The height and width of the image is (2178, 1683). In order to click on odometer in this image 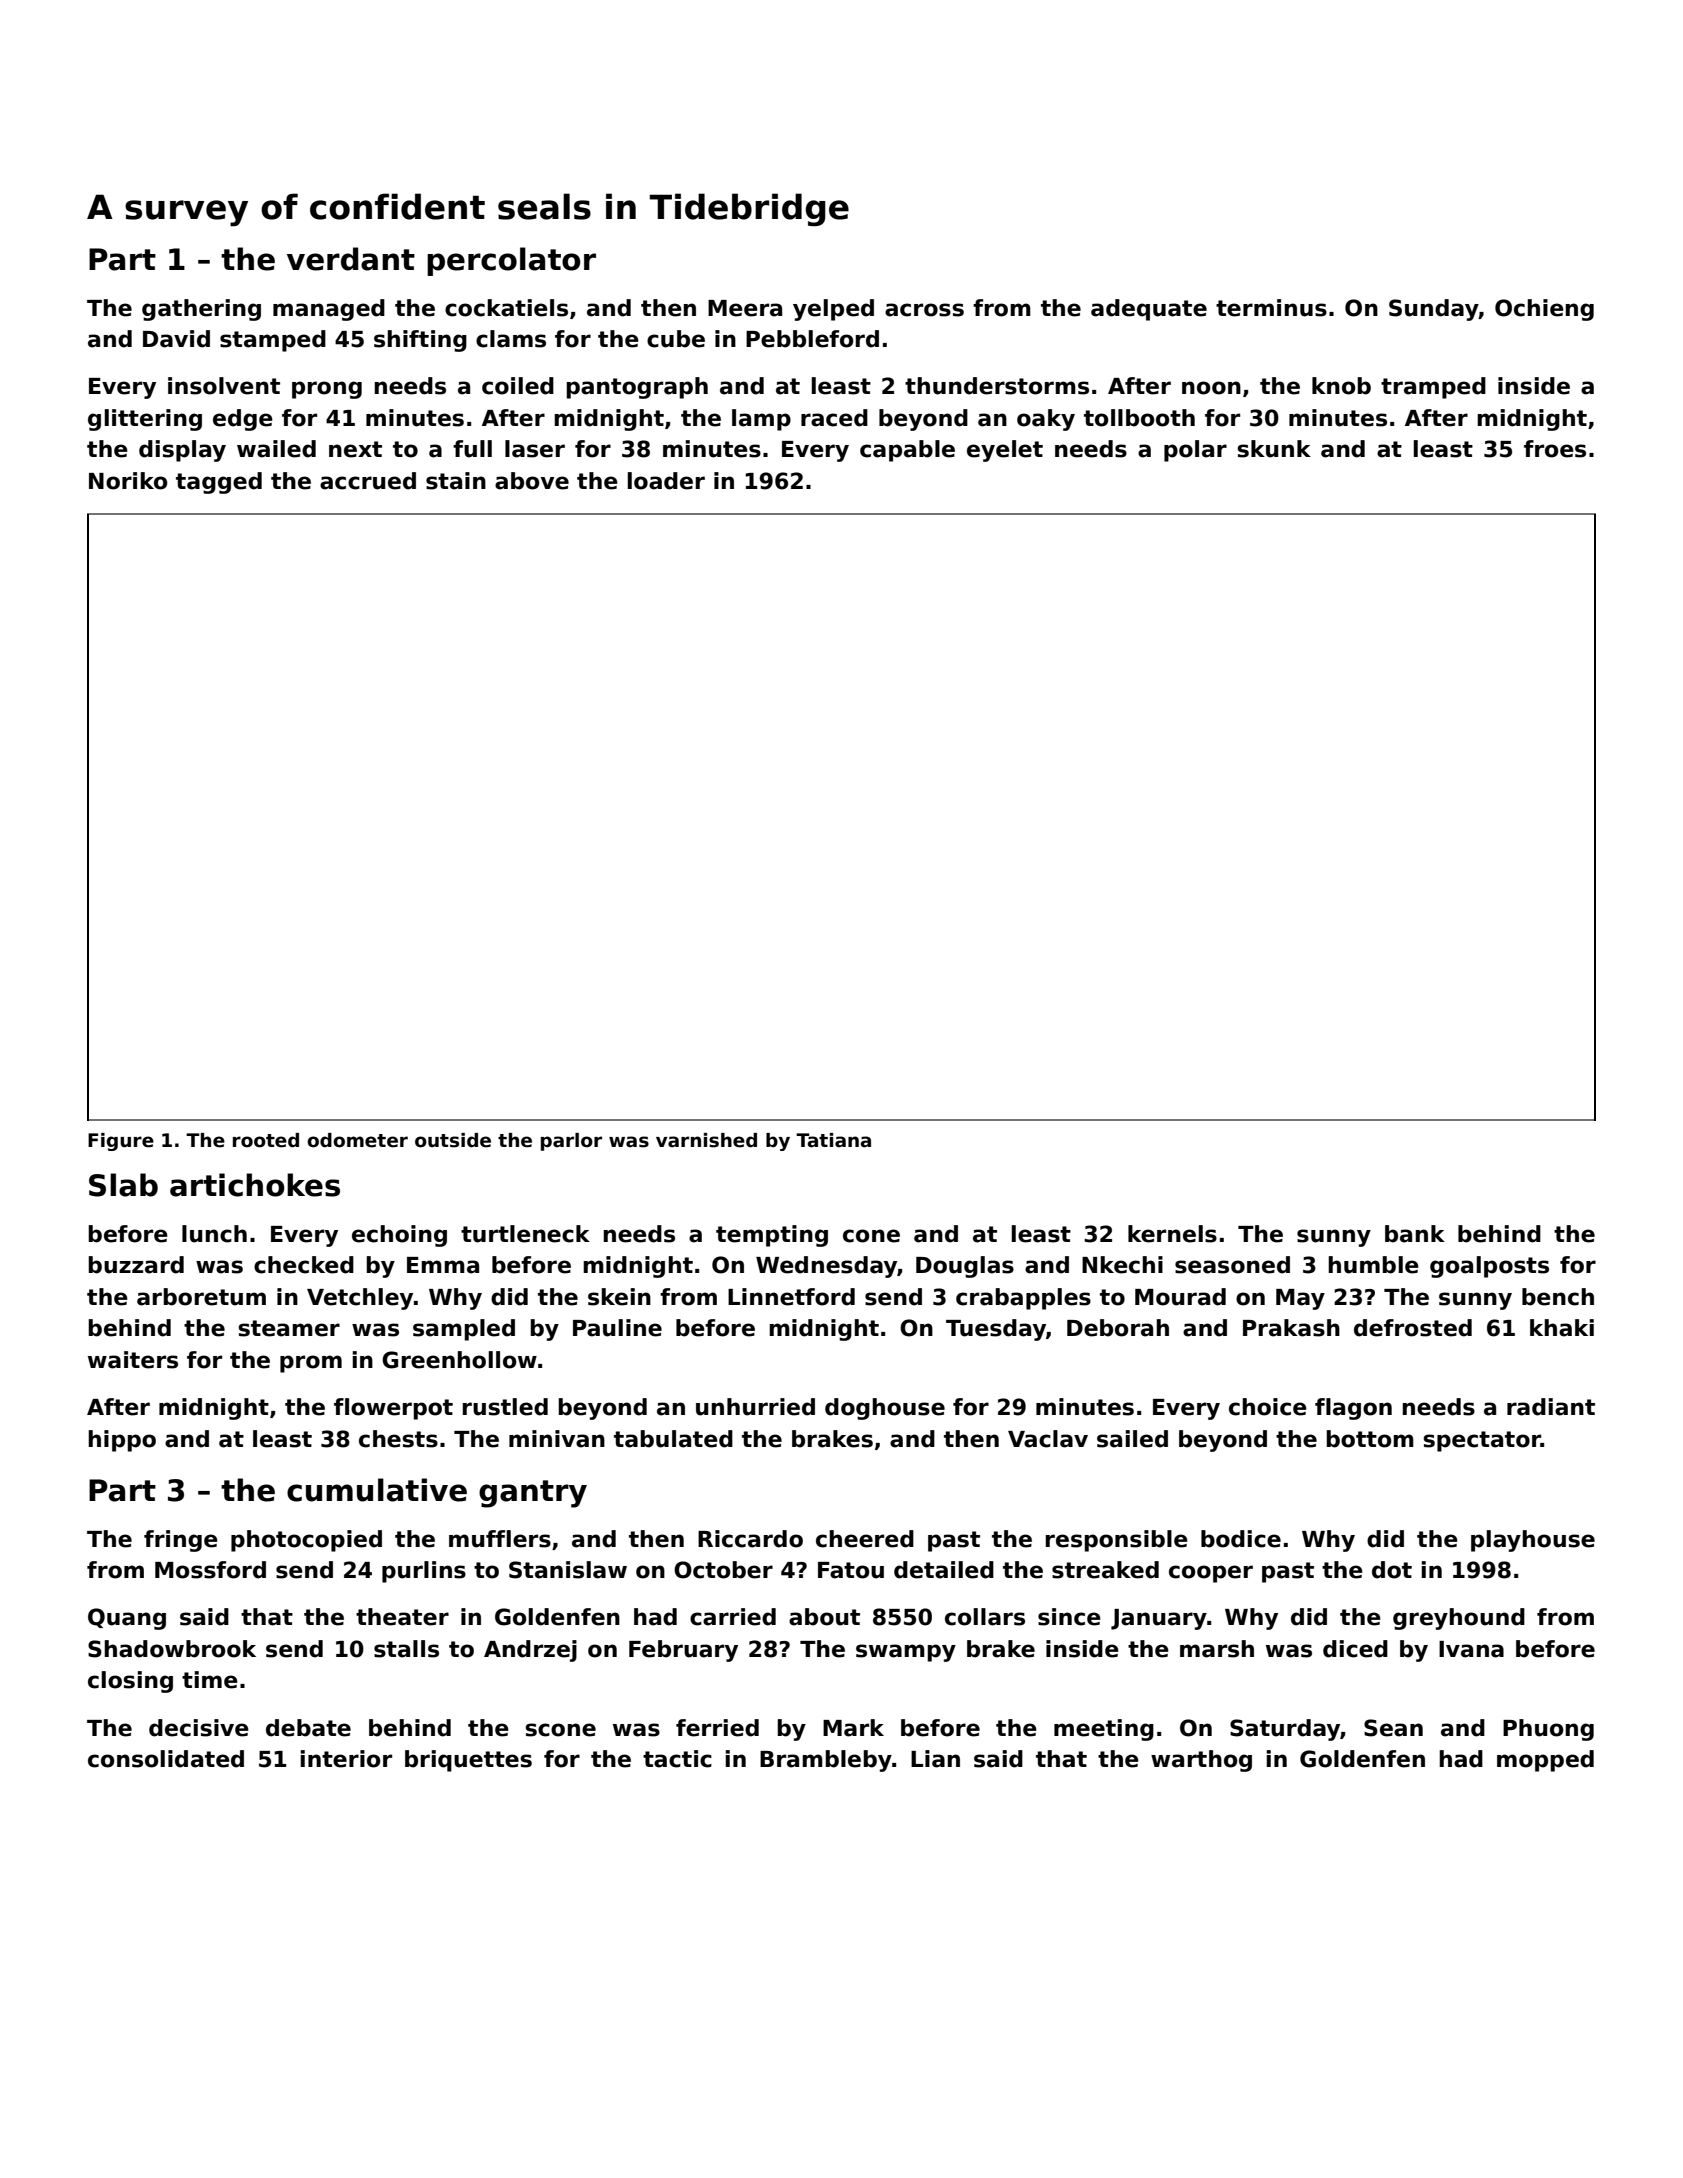, I will do `click(357, 1140)`.
